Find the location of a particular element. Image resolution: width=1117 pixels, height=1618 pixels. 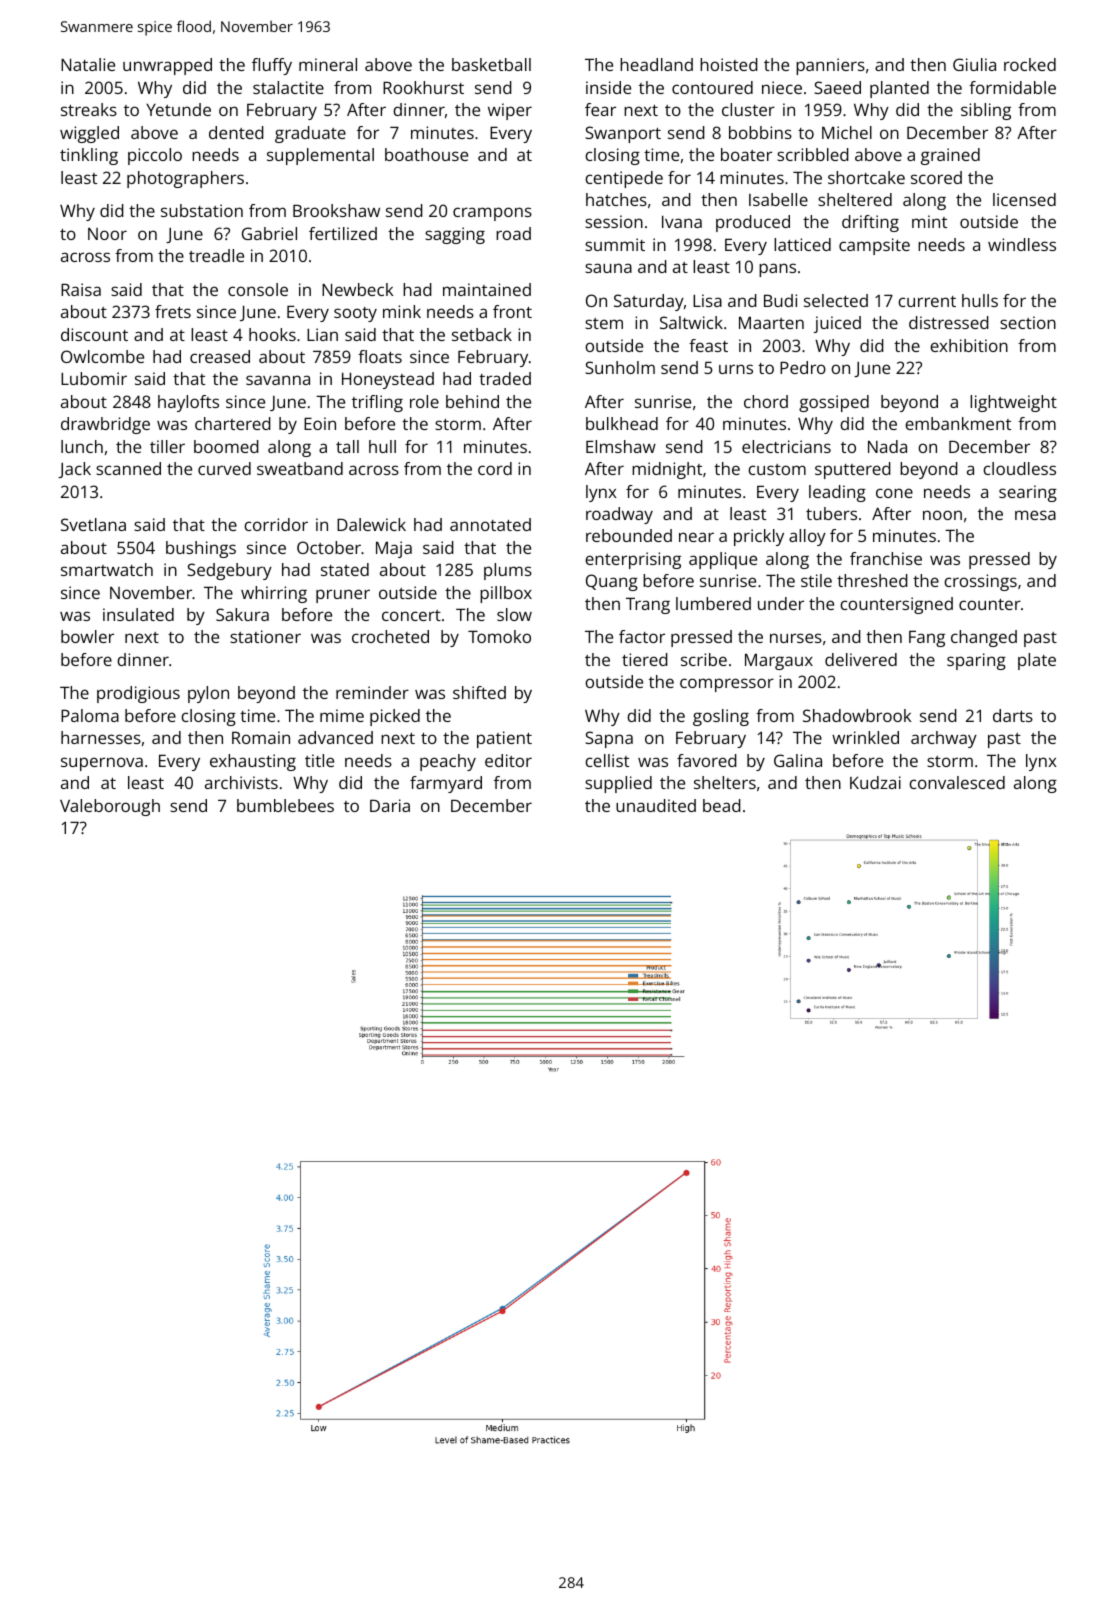

rebounded is located at coordinates (629, 535).
